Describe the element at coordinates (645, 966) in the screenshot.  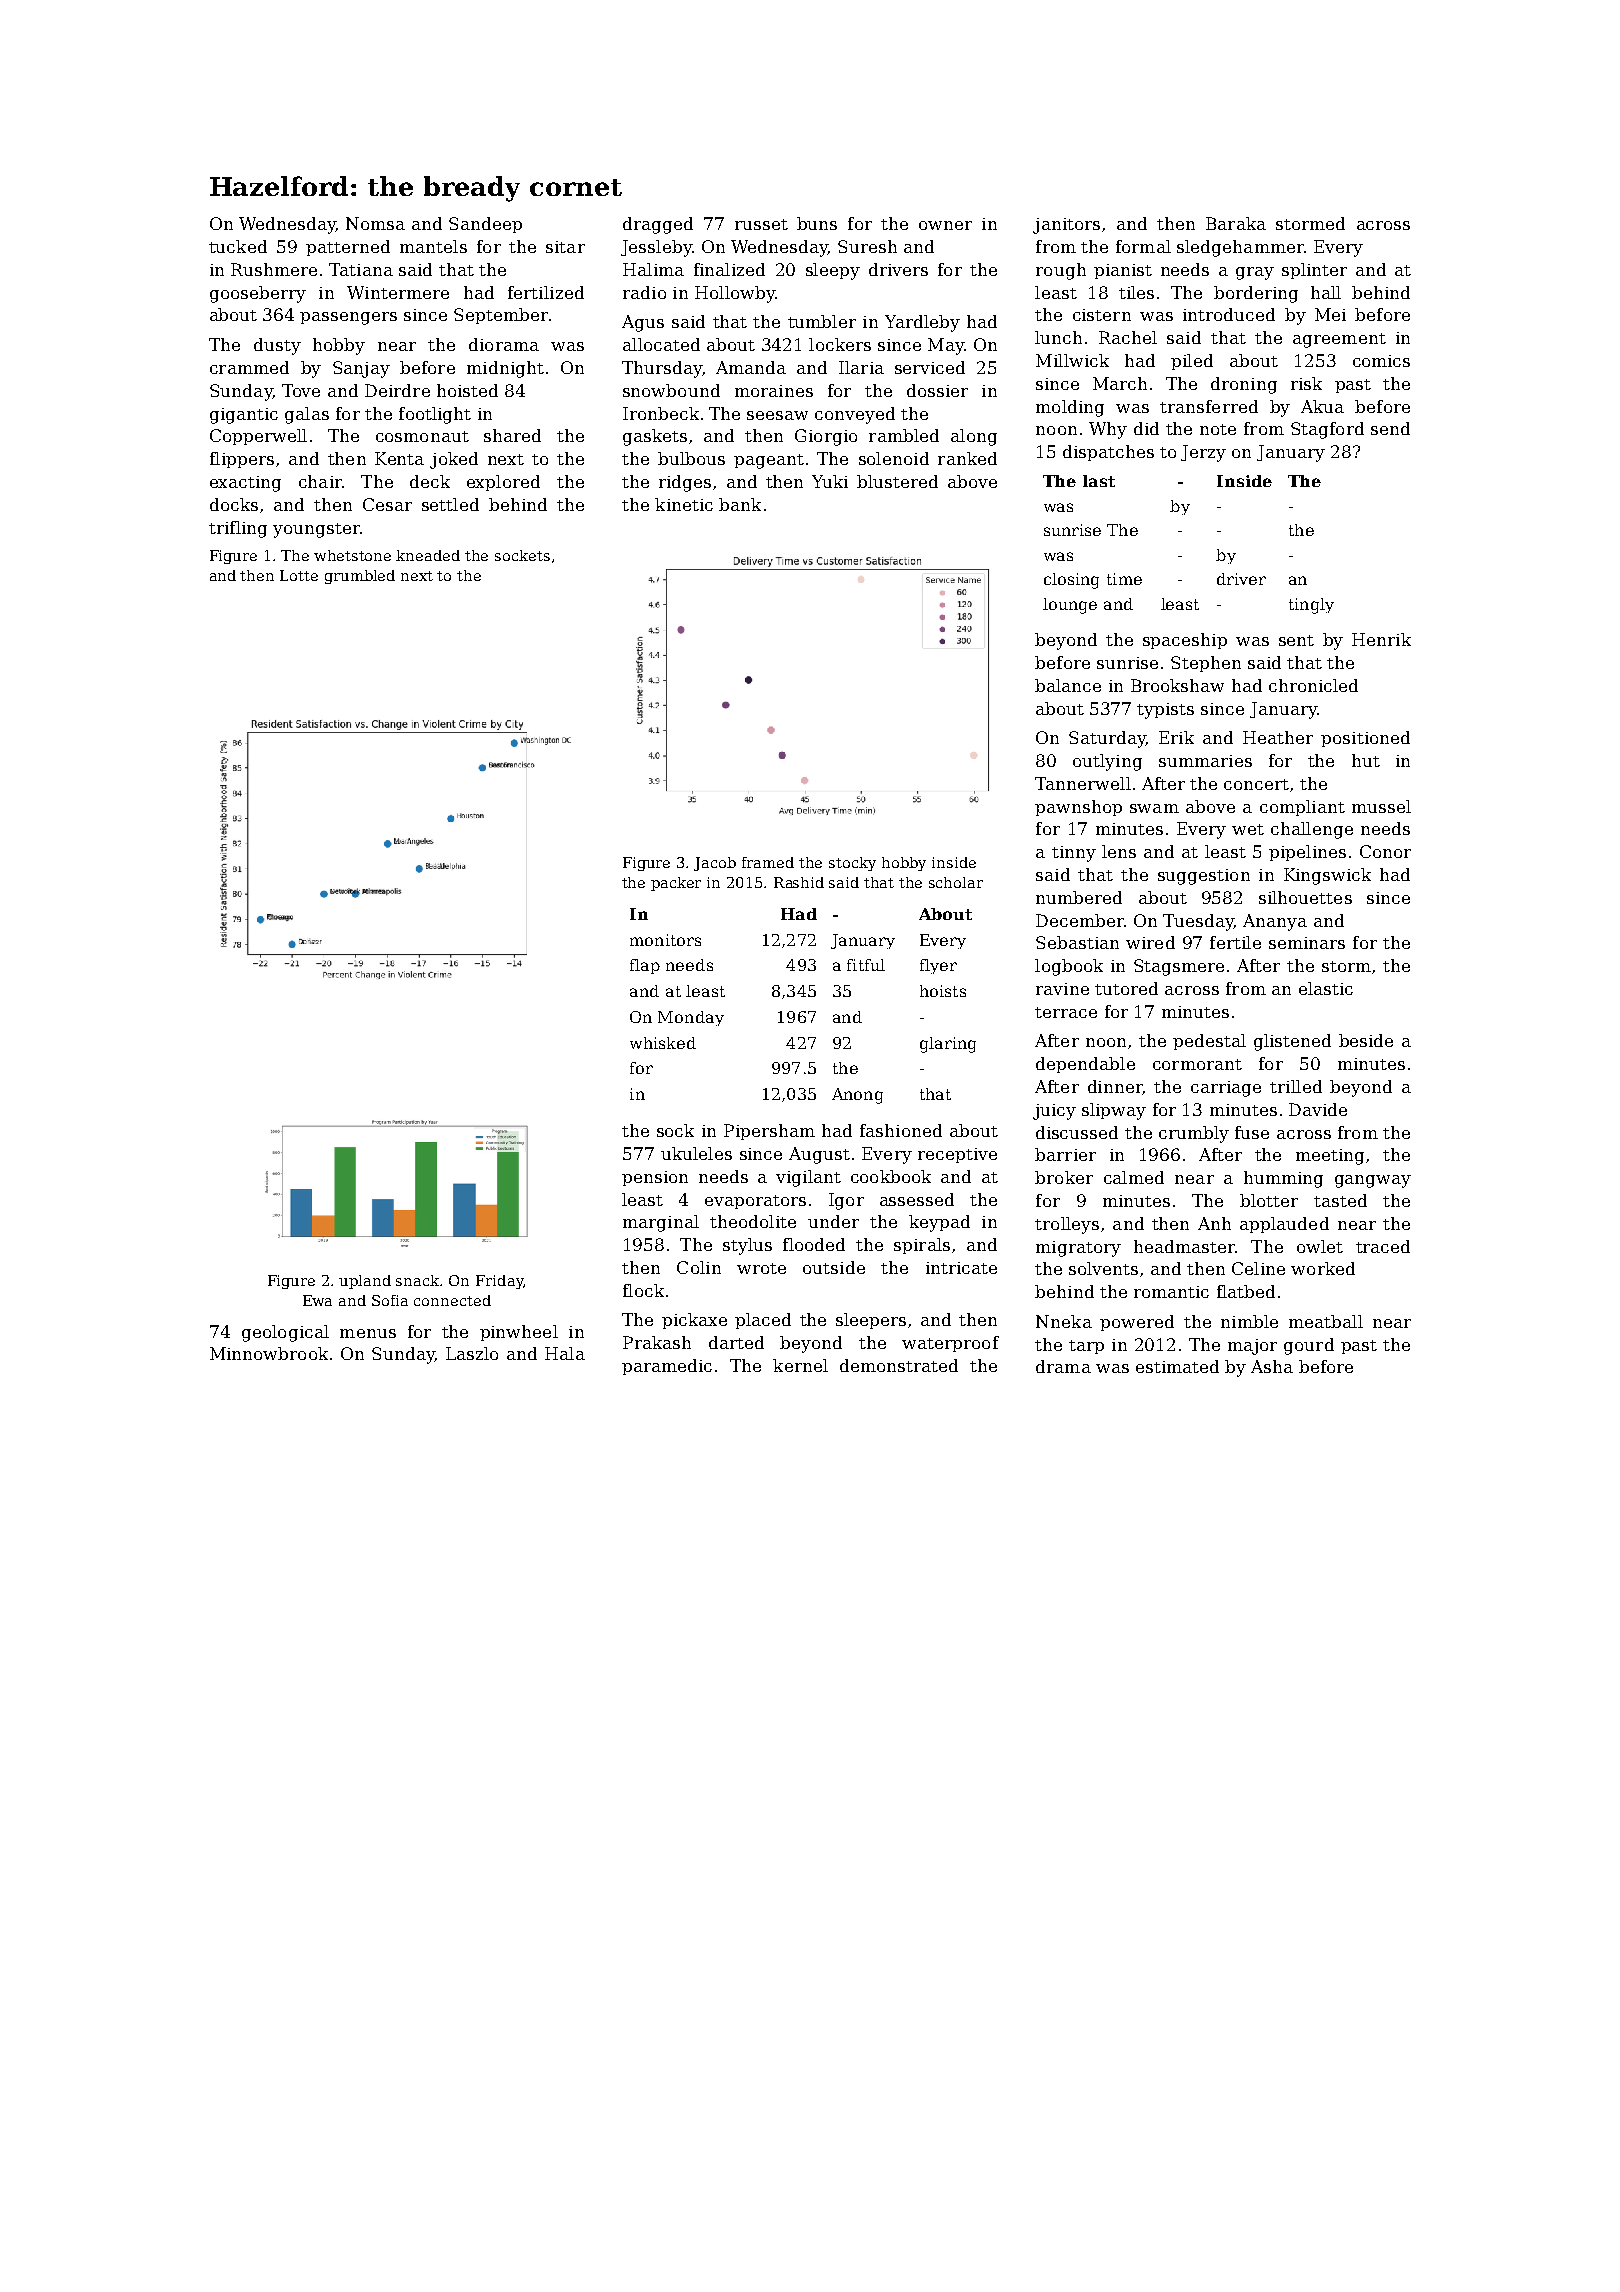
I see `flap` at that location.
